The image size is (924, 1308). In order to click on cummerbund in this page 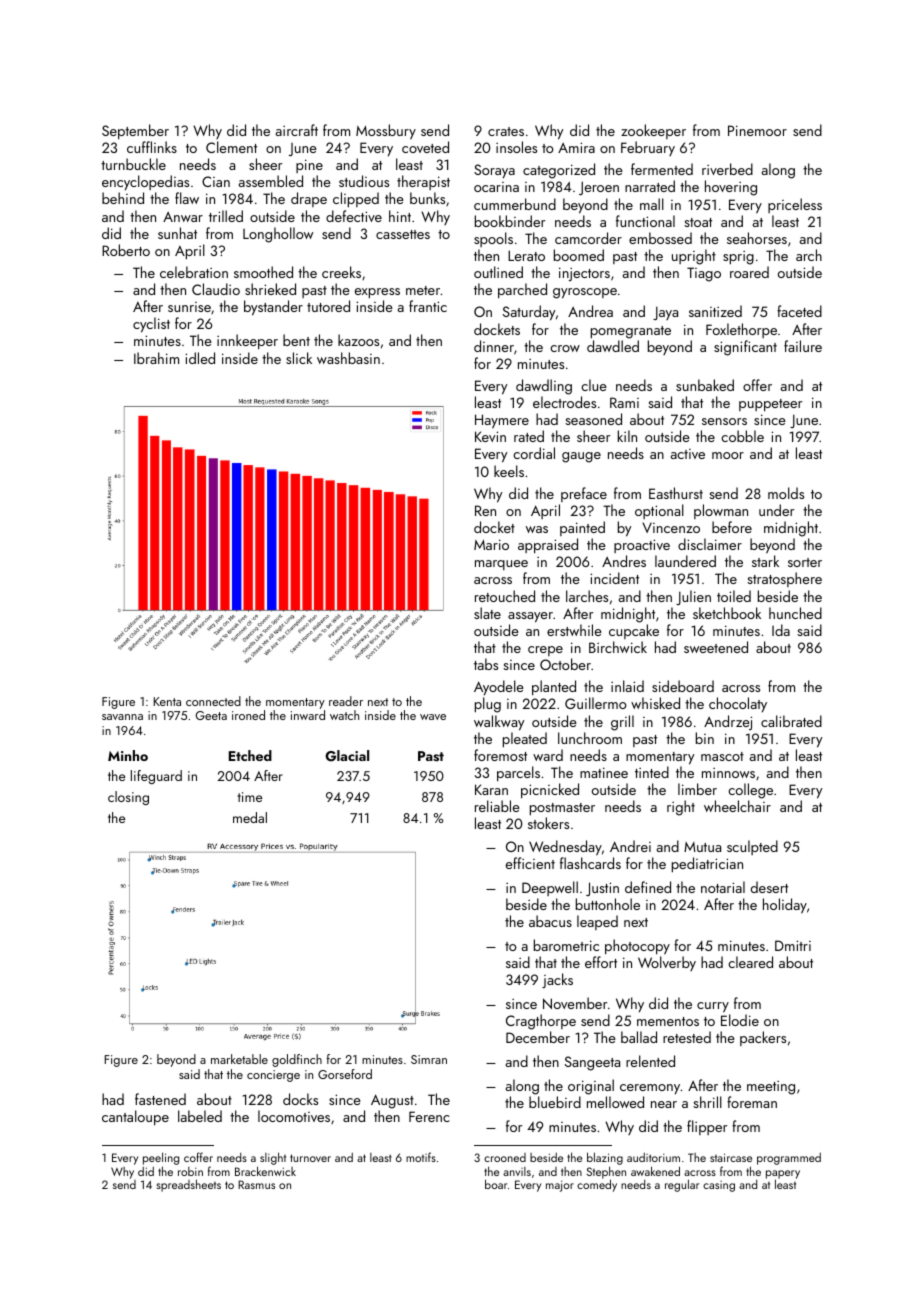, I will do `click(515, 204)`.
